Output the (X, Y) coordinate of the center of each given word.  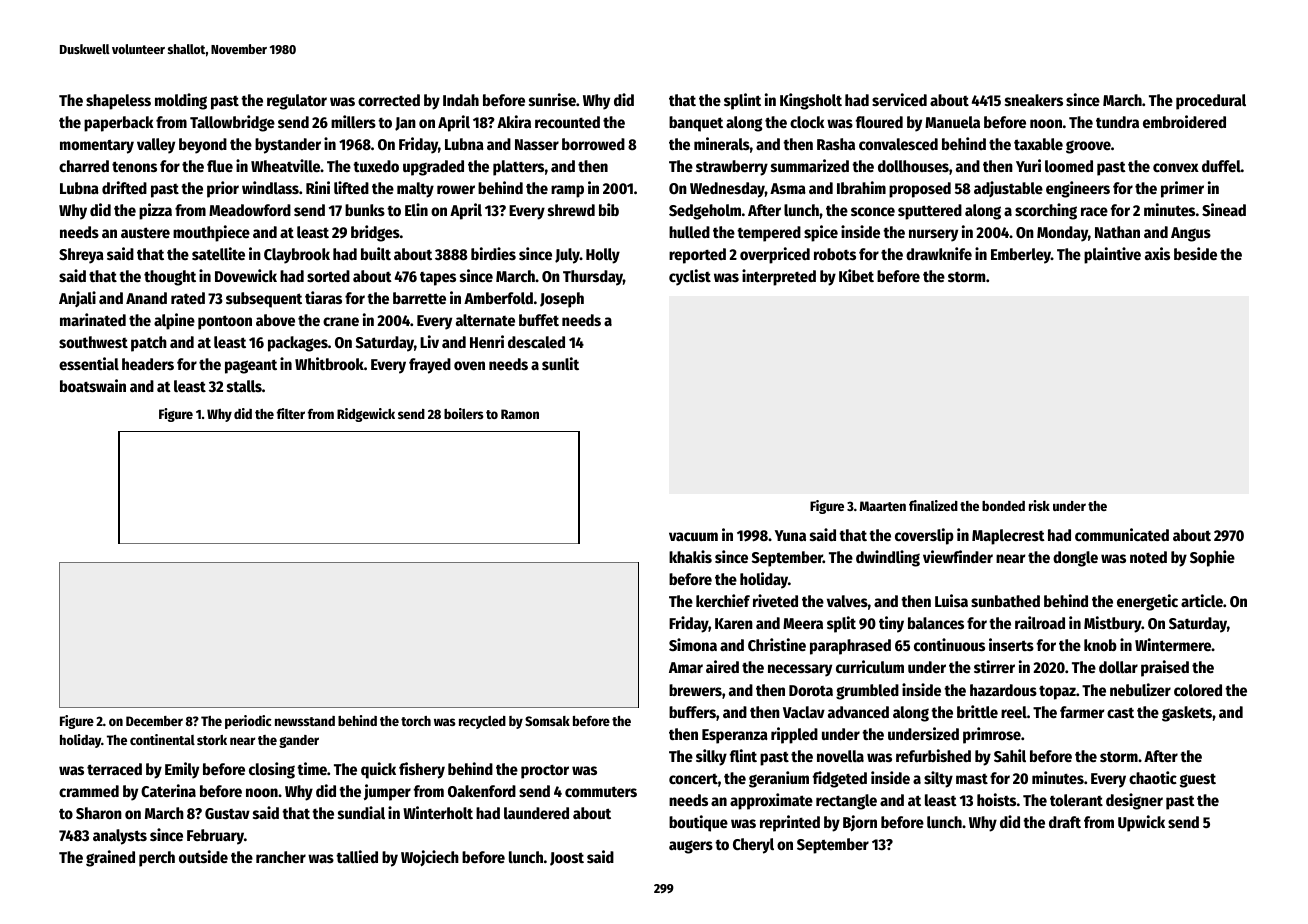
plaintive (1112, 255)
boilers (464, 413)
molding (181, 101)
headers (148, 364)
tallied (357, 856)
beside (1195, 253)
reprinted (790, 823)
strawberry (732, 168)
